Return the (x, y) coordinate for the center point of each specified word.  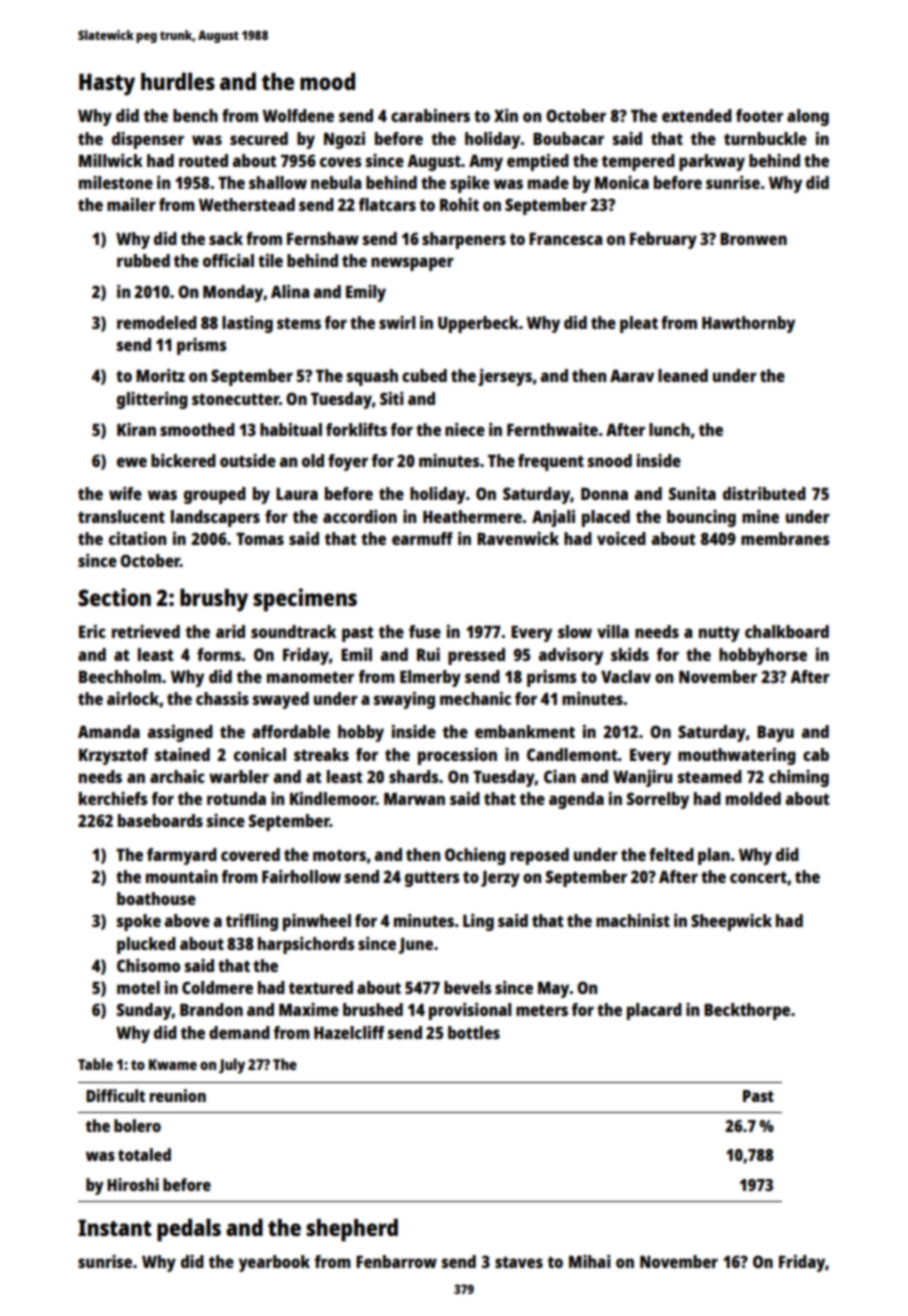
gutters (432, 879)
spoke (139, 922)
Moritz (160, 375)
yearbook (274, 1263)
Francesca (565, 239)
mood (327, 81)
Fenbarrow (396, 1261)
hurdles (178, 81)
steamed (710, 776)
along (808, 117)
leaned (683, 375)
